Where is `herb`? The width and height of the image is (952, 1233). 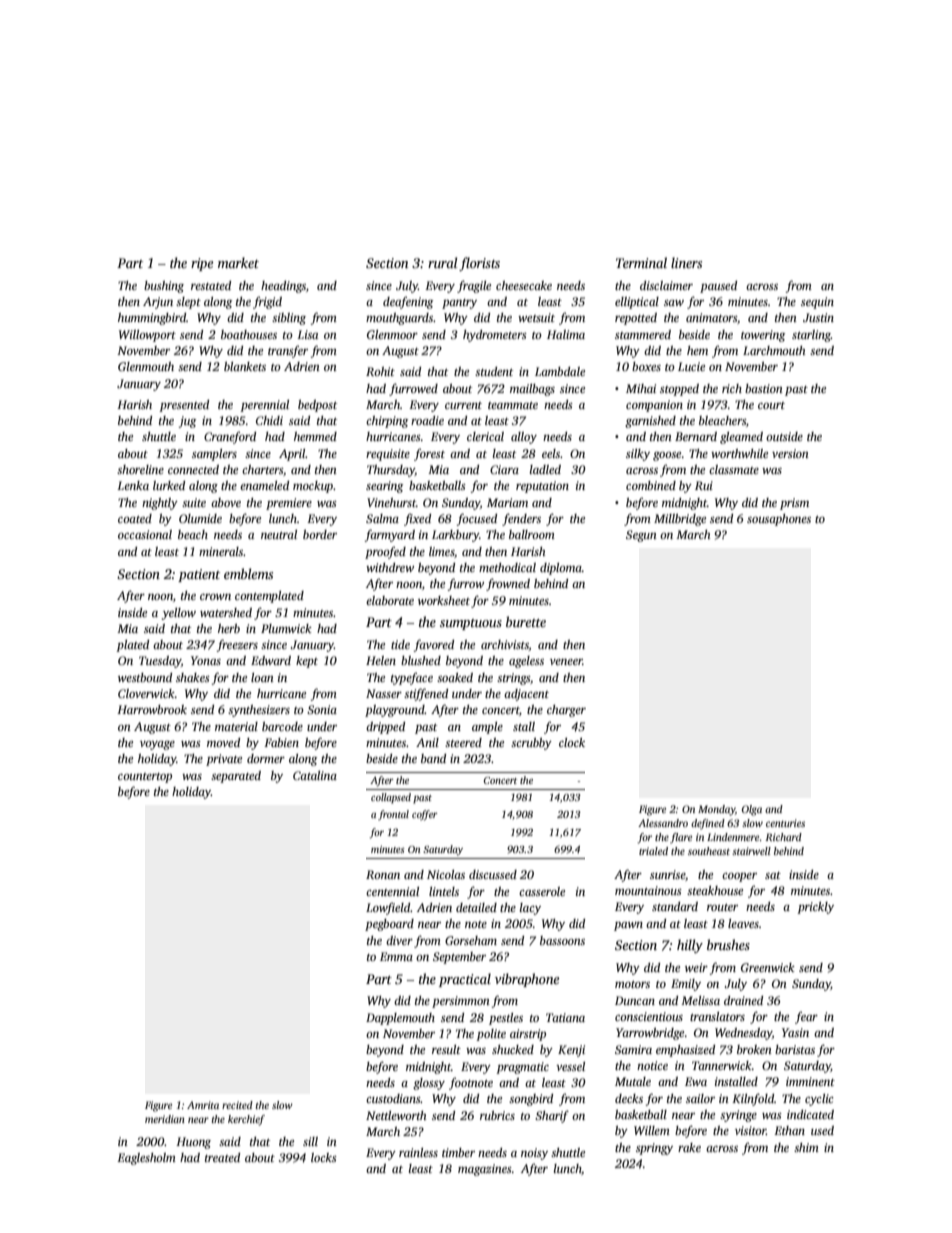 herb is located at coordinates (229, 628).
